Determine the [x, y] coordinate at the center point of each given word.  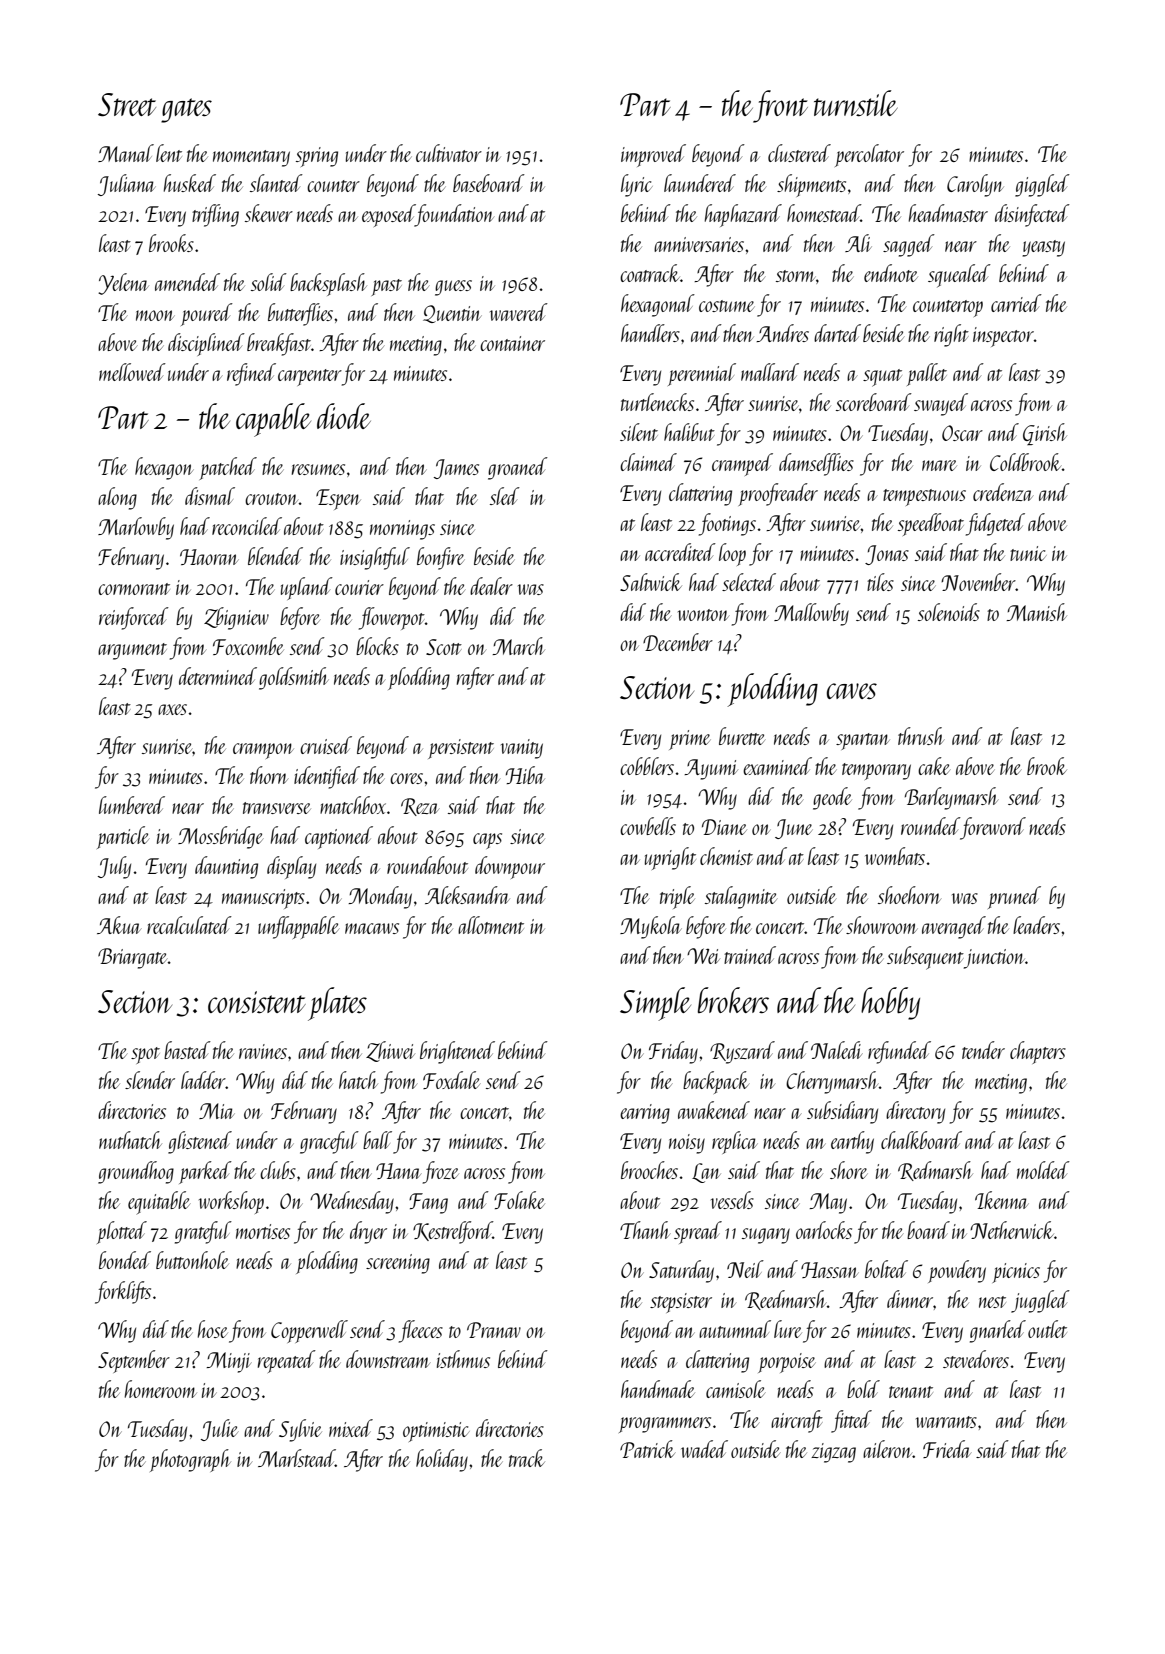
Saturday [681, 1271]
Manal [126, 153]
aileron [888, 1449]
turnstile [856, 103]
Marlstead [296, 1458]
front [780, 106]
